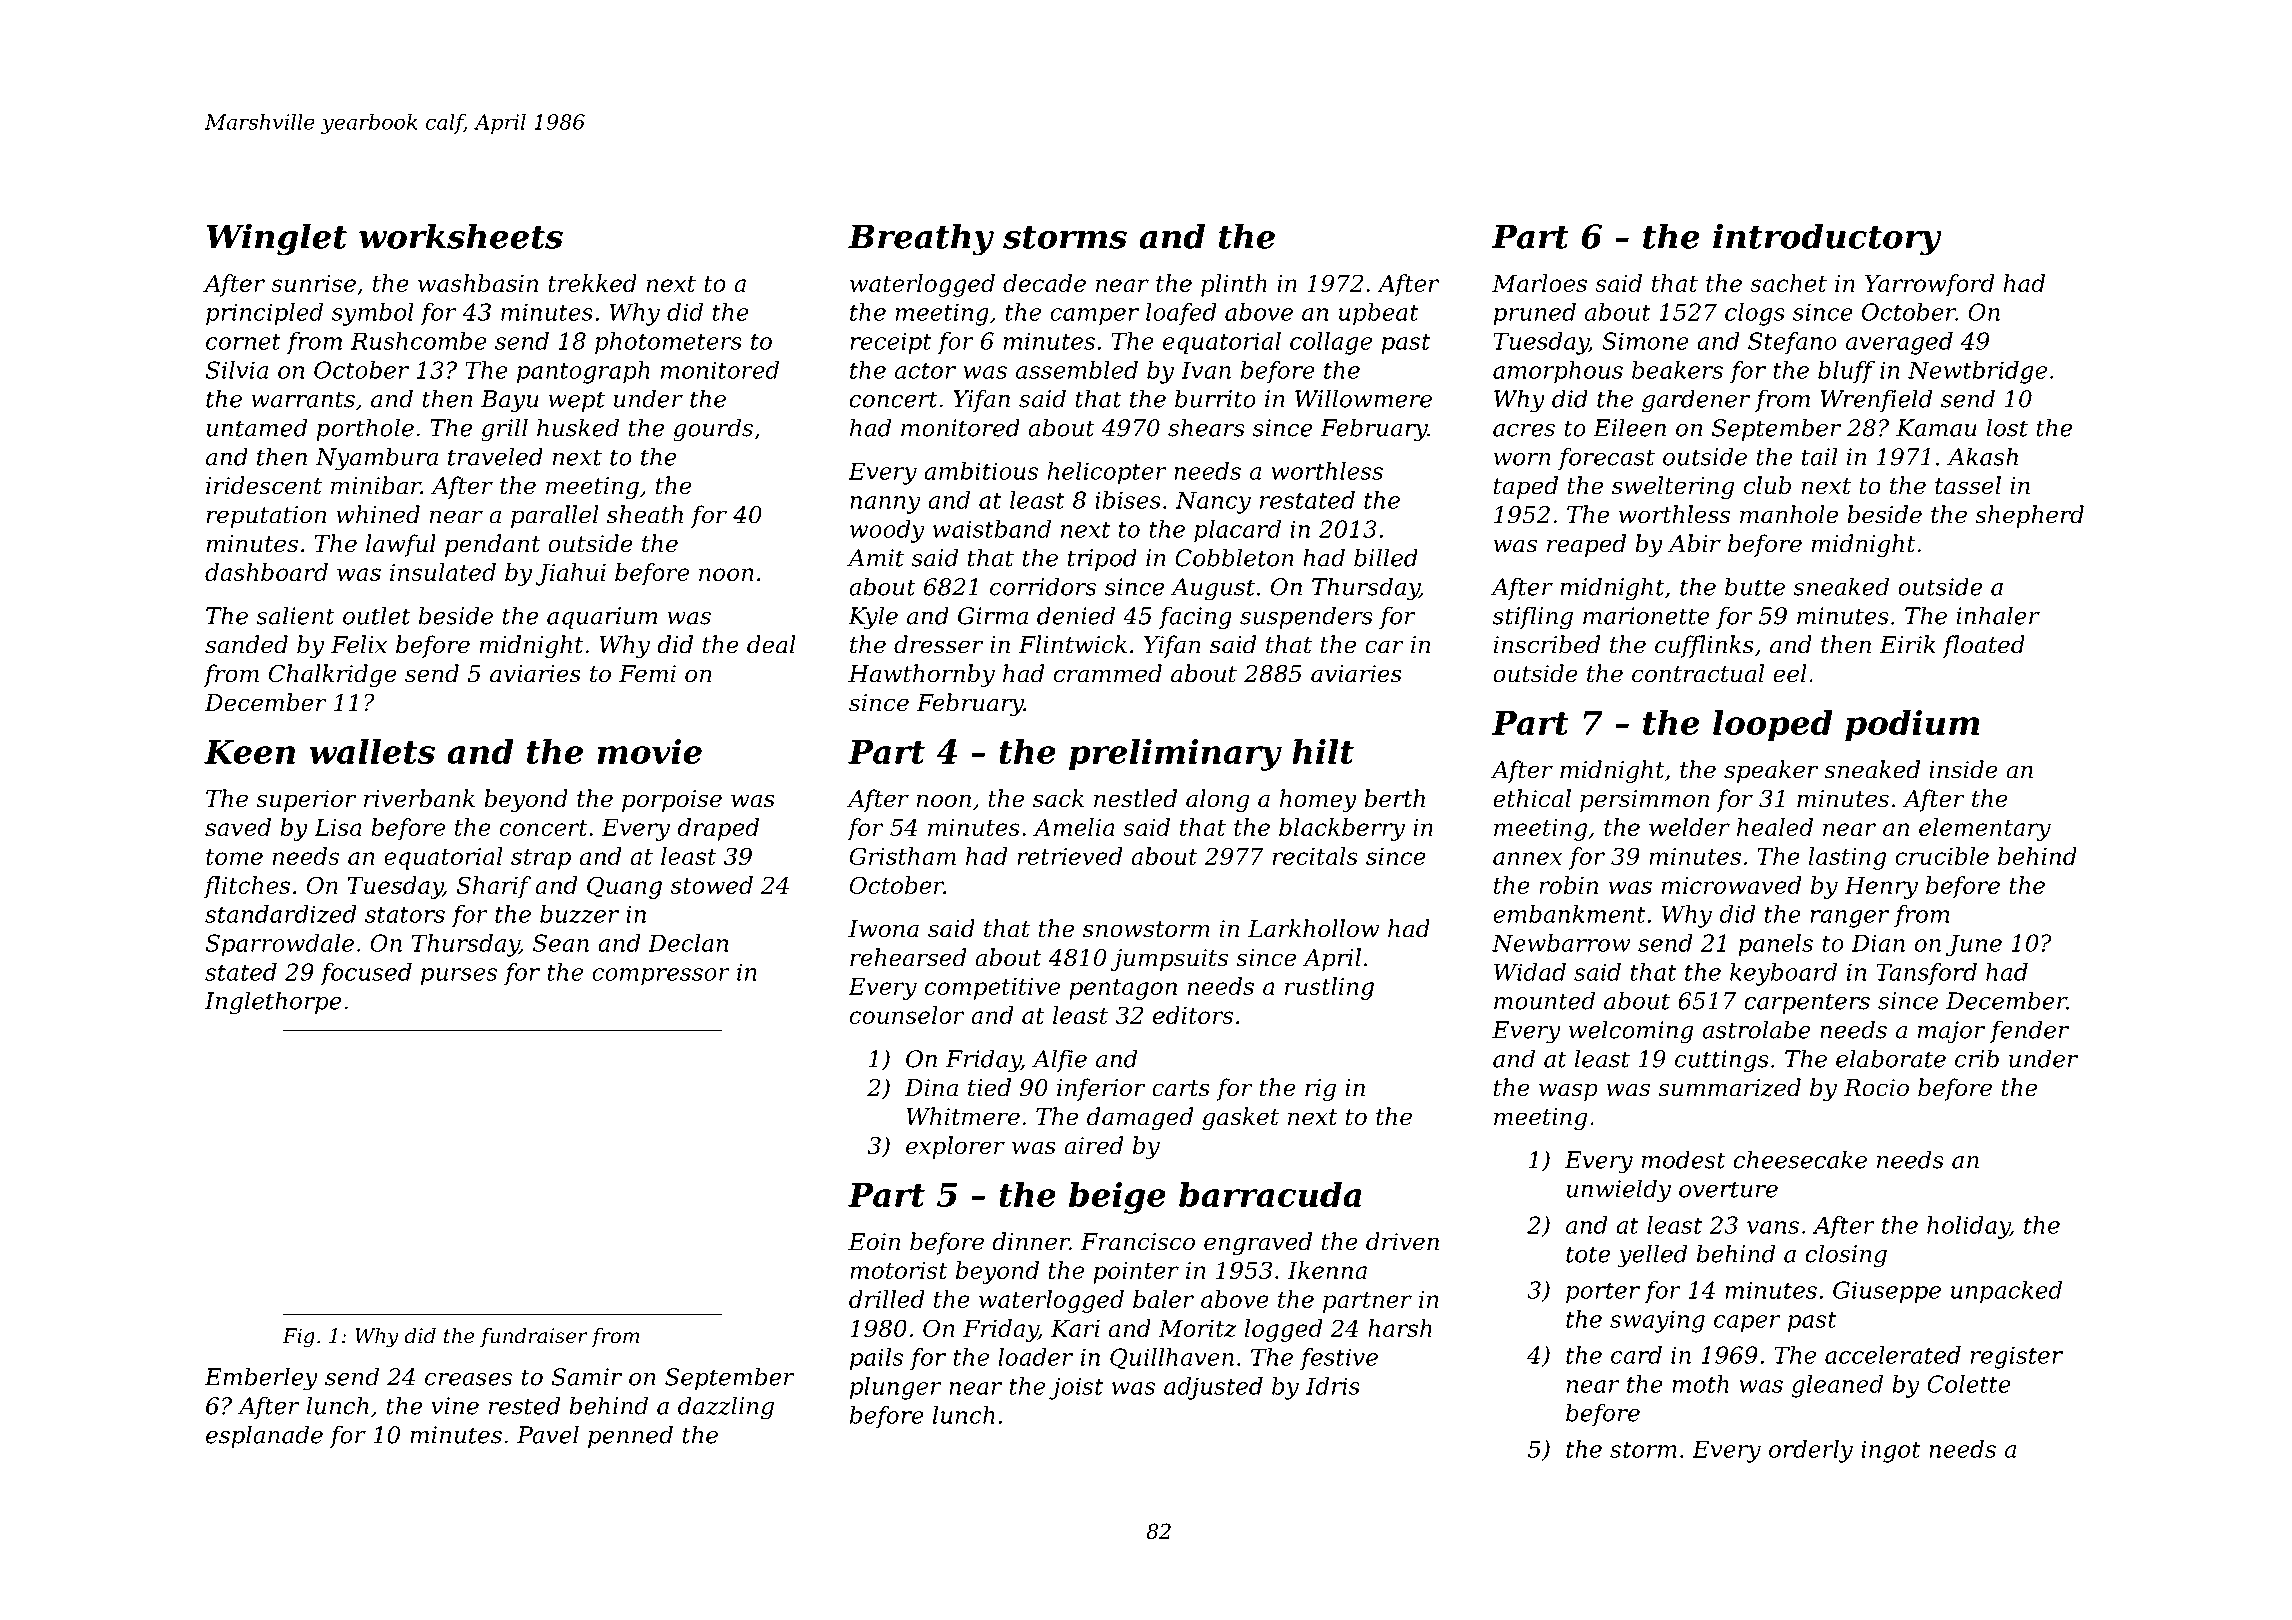 The width and height of the screenshot is (2292, 1620). I want to click on recitals, so click(1315, 856).
